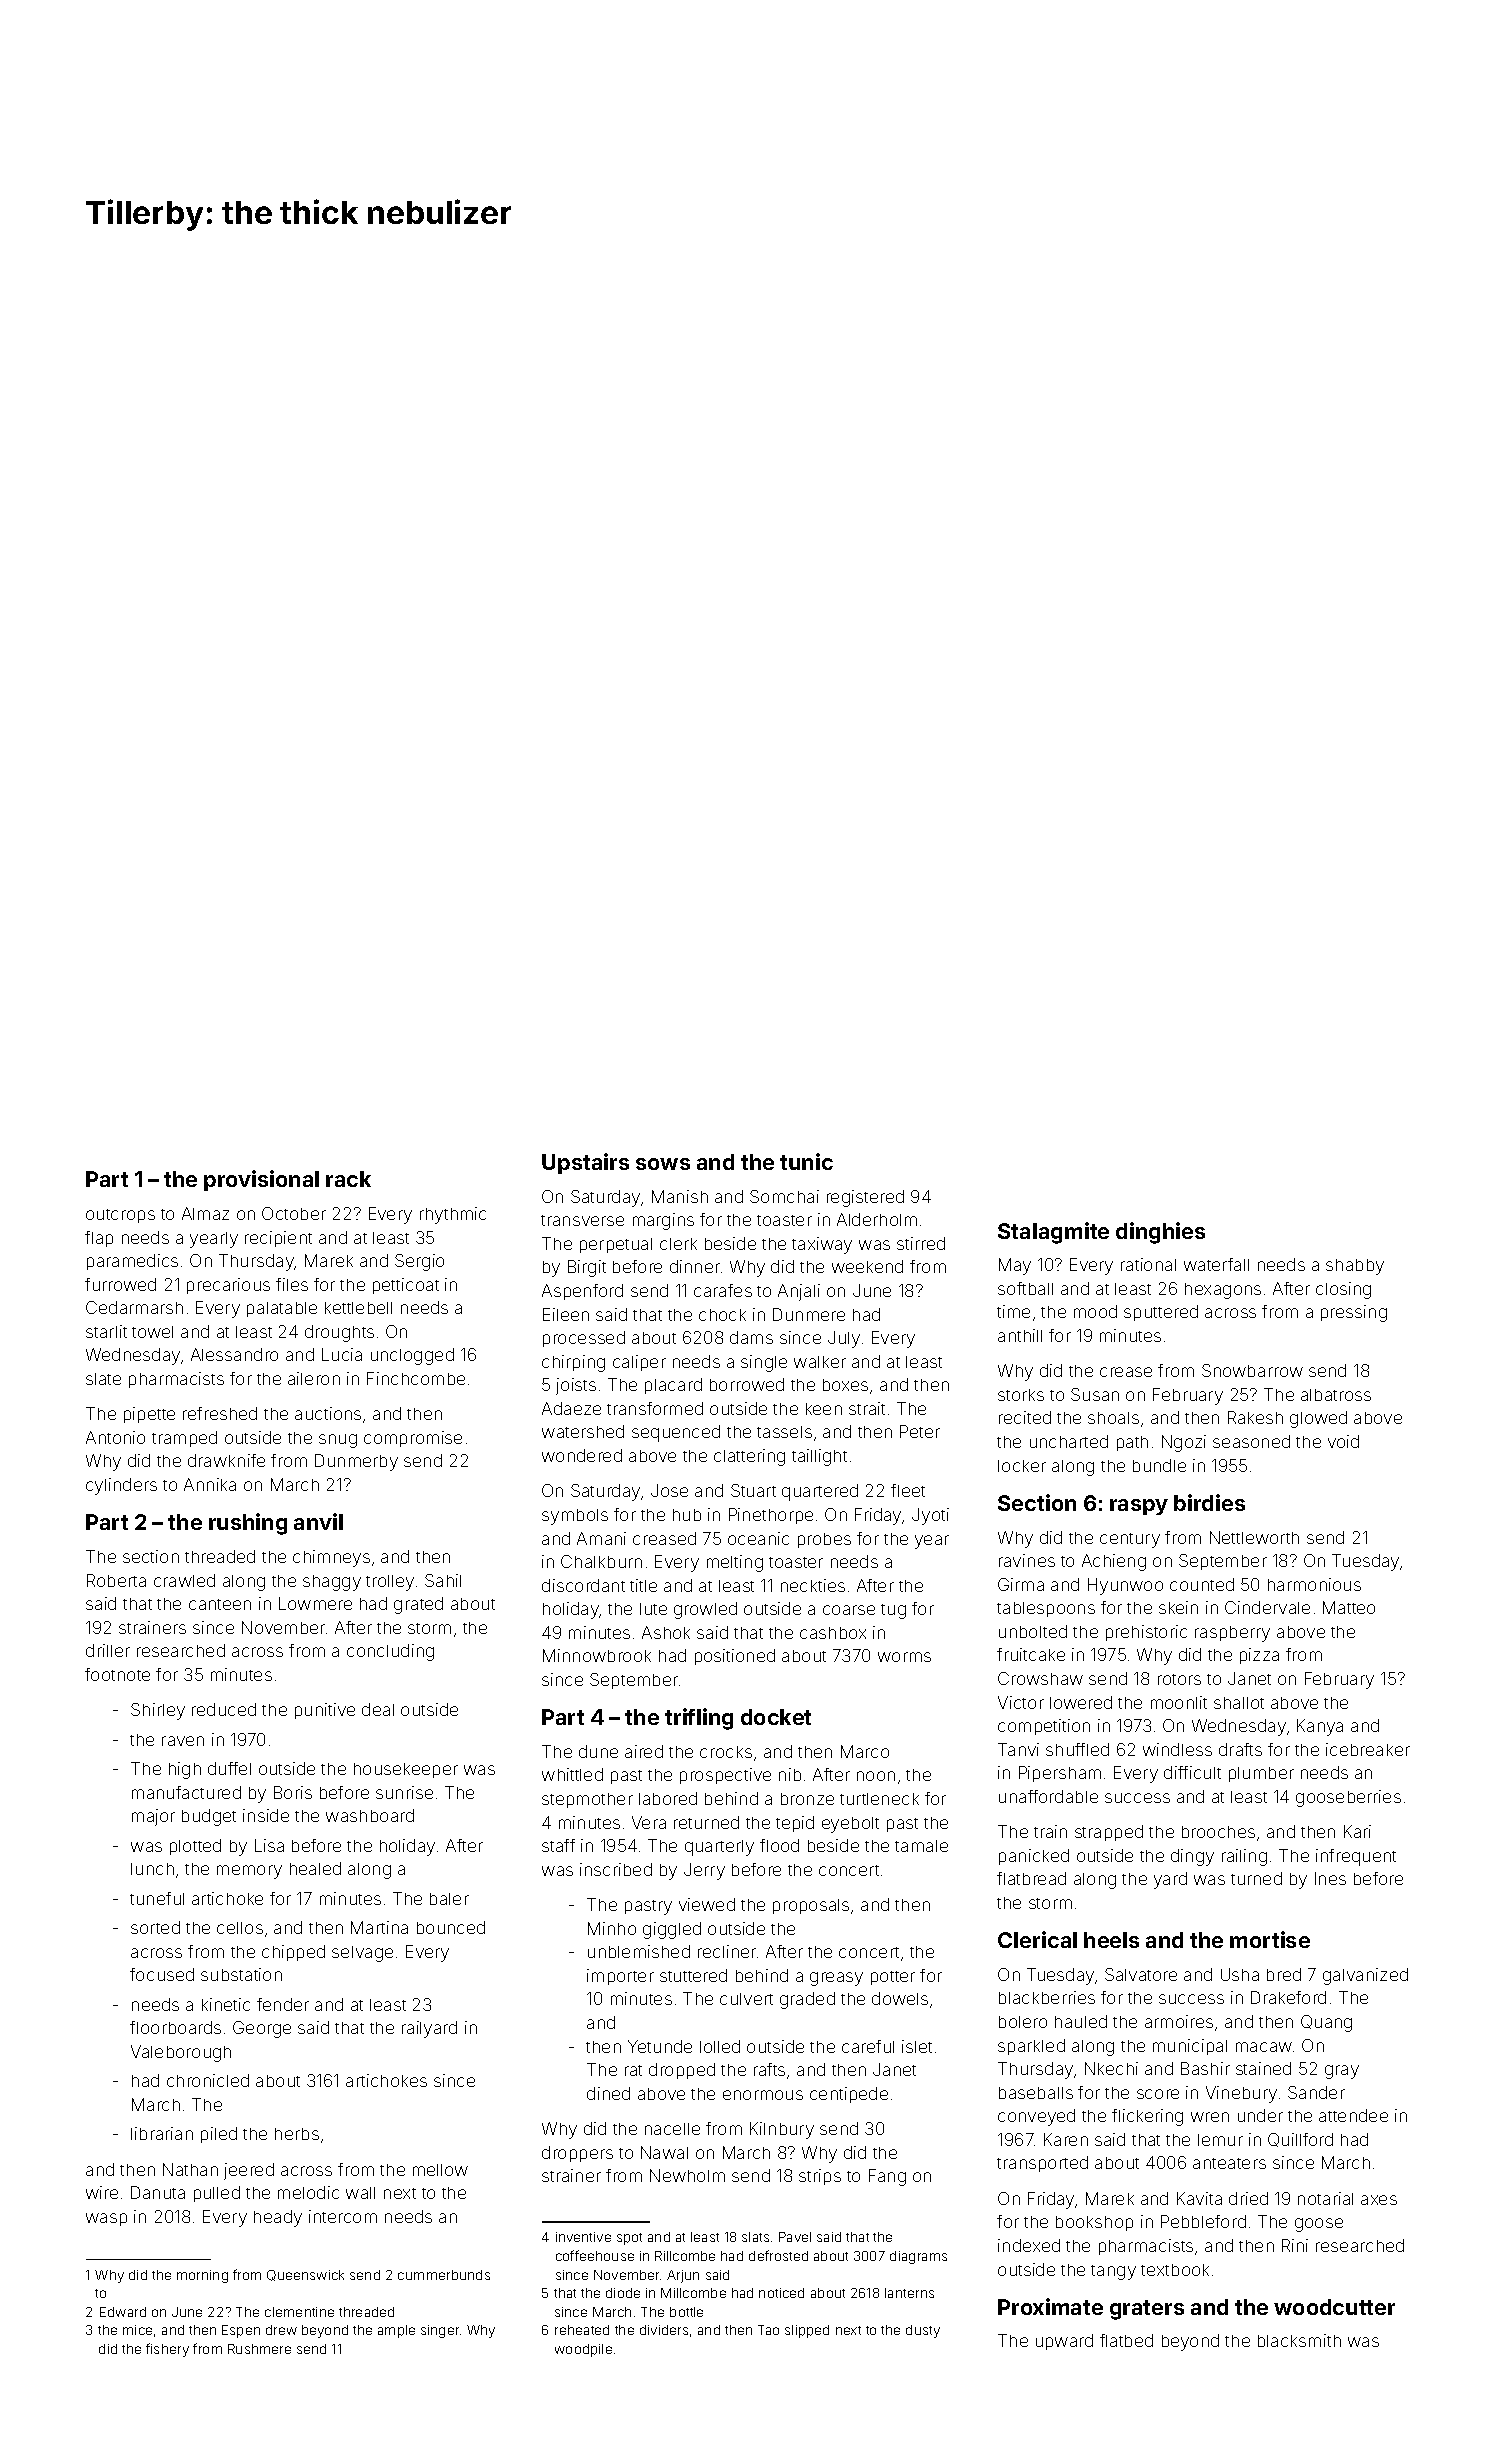 This screenshot has width=1496, height=2464. Describe the element at coordinates (292, 1284) in the screenshot. I see `files` at that location.
